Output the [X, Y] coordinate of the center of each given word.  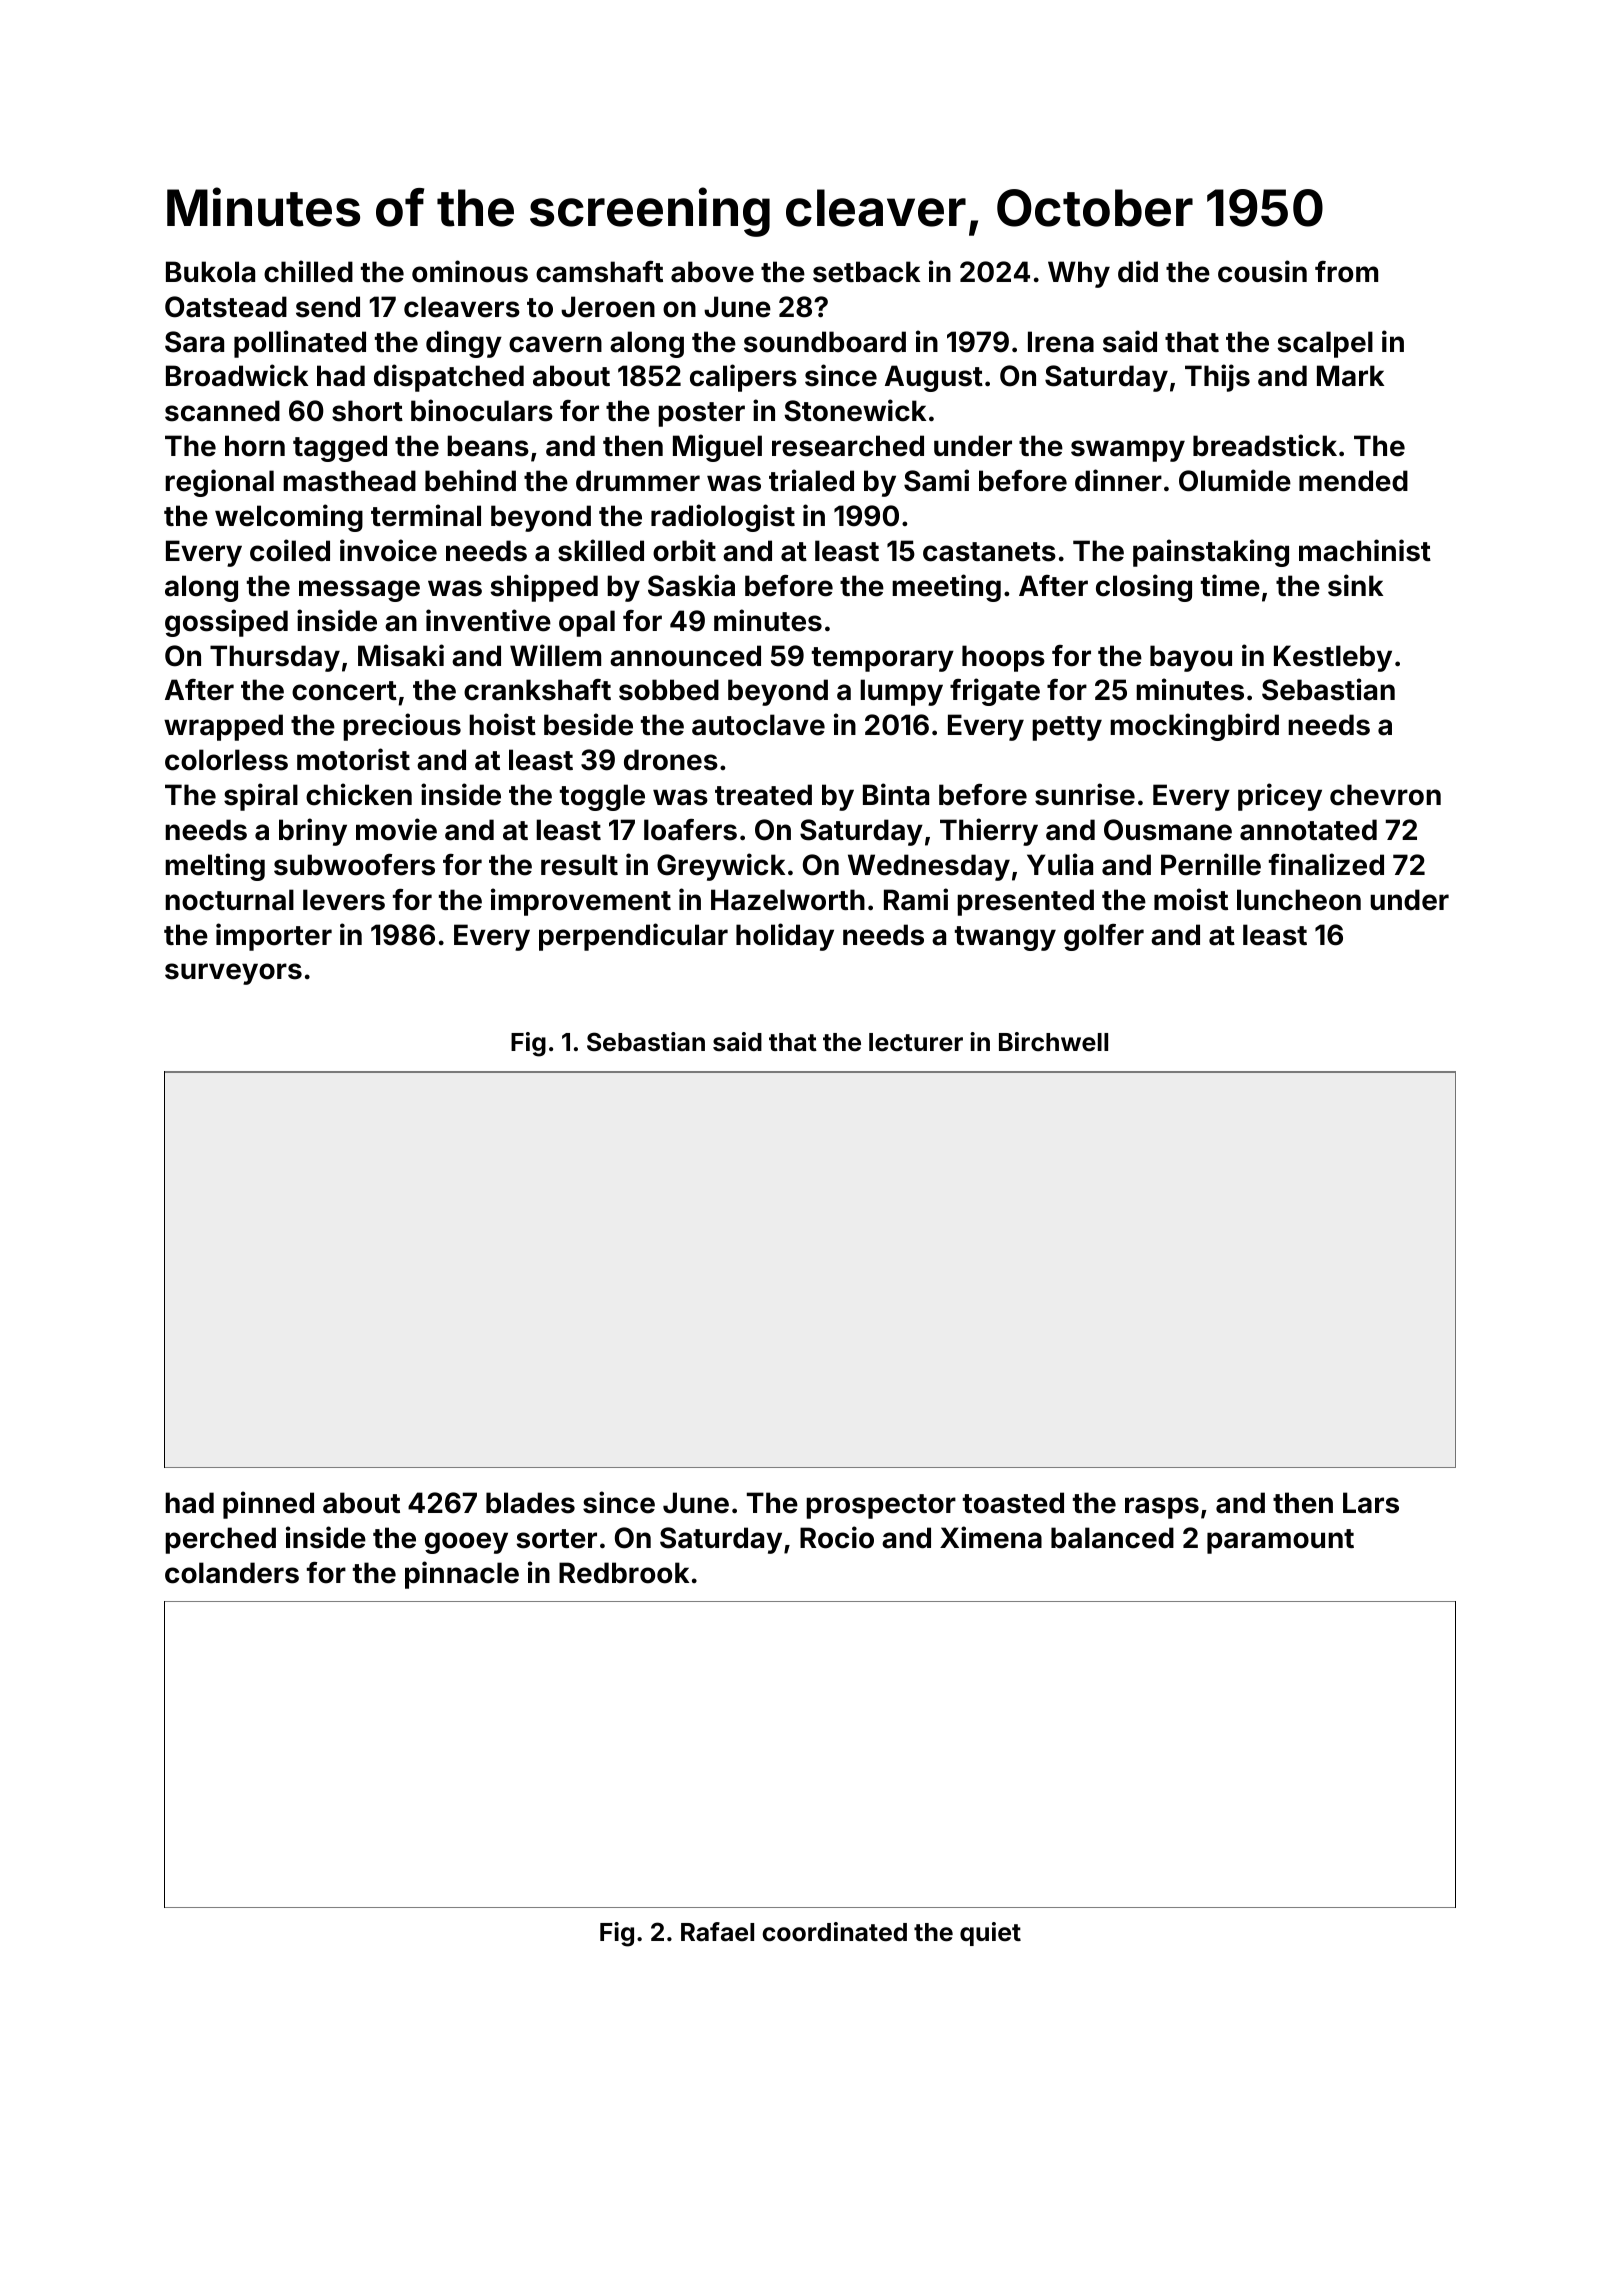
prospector [881, 1506]
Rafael [717, 1932]
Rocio [837, 1537]
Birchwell [1053, 1042]
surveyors [233, 974]
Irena [1061, 342]
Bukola [210, 272]
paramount [1280, 1541]
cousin [1262, 271]
